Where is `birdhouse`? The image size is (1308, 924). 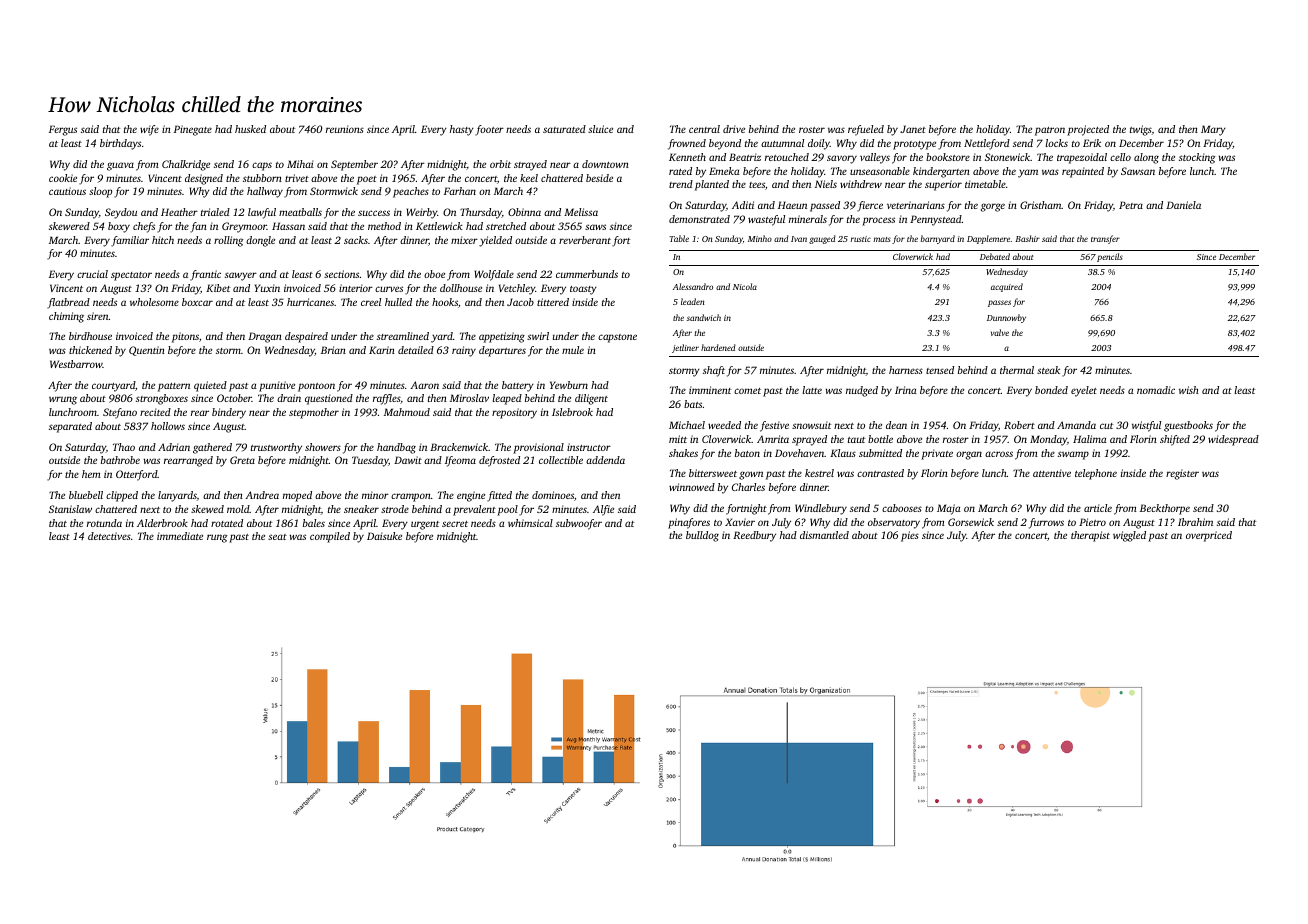
birdhouse is located at coordinates (90, 336).
